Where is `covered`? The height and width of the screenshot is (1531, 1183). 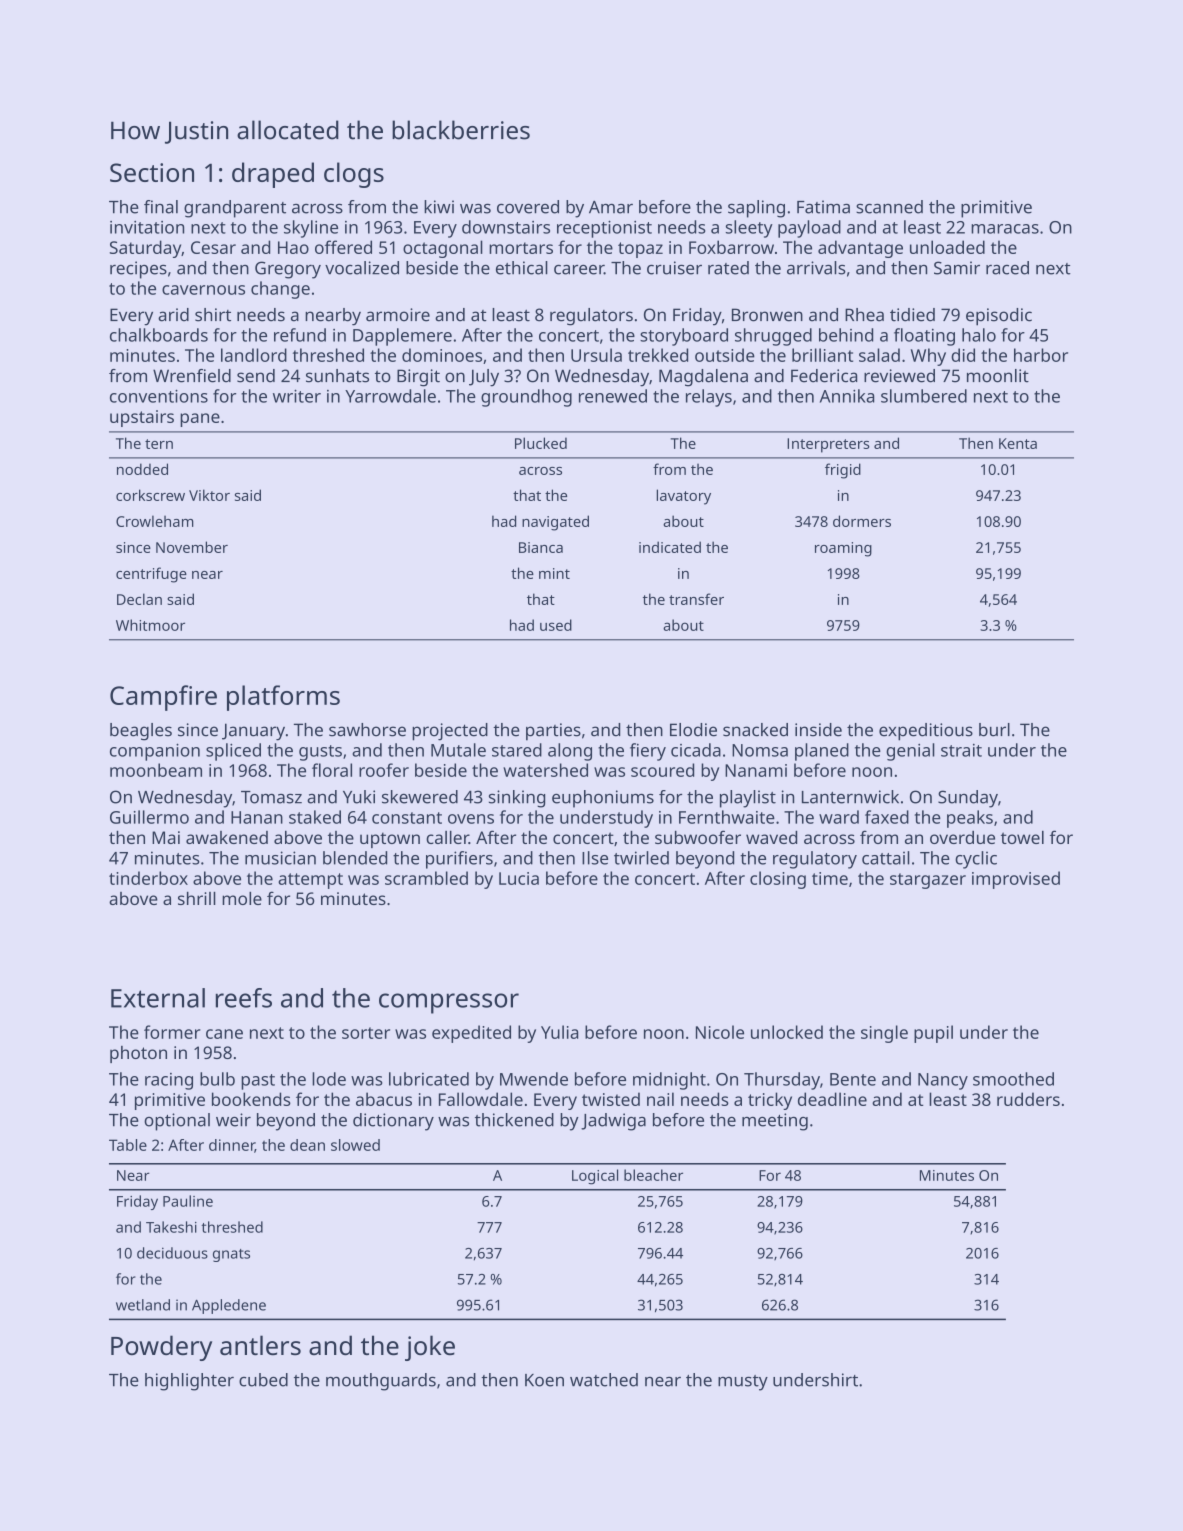
covered is located at coordinates (528, 207).
